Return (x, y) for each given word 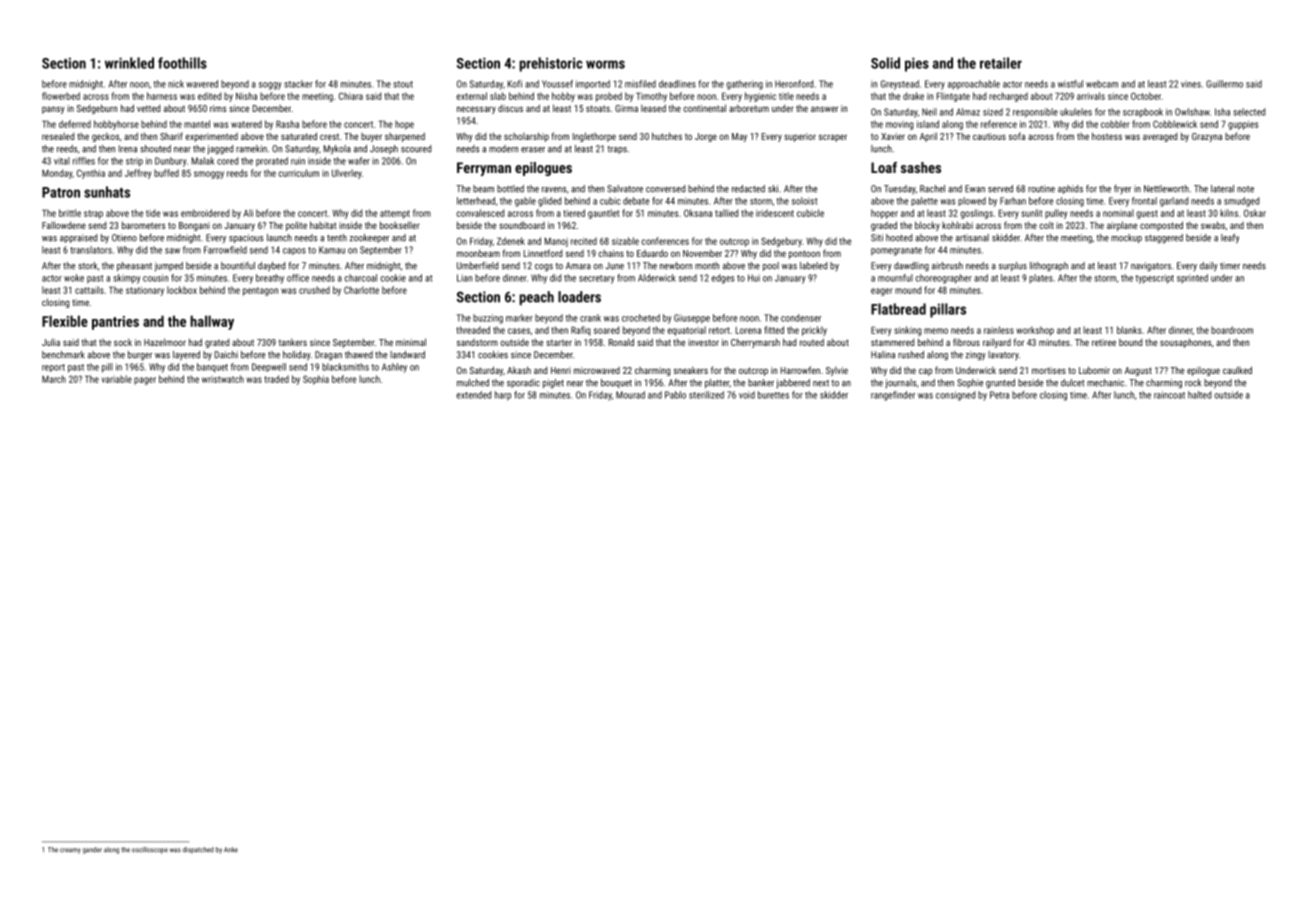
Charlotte (361, 290)
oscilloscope (150, 850)
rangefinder (893, 396)
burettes (773, 395)
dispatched (198, 850)
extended (473, 395)
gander (92, 850)
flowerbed (61, 96)
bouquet (616, 383)
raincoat (1169, 395)
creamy (70, 851)
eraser (533, 150)
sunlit (1031, 213)
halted (1199, 395)
